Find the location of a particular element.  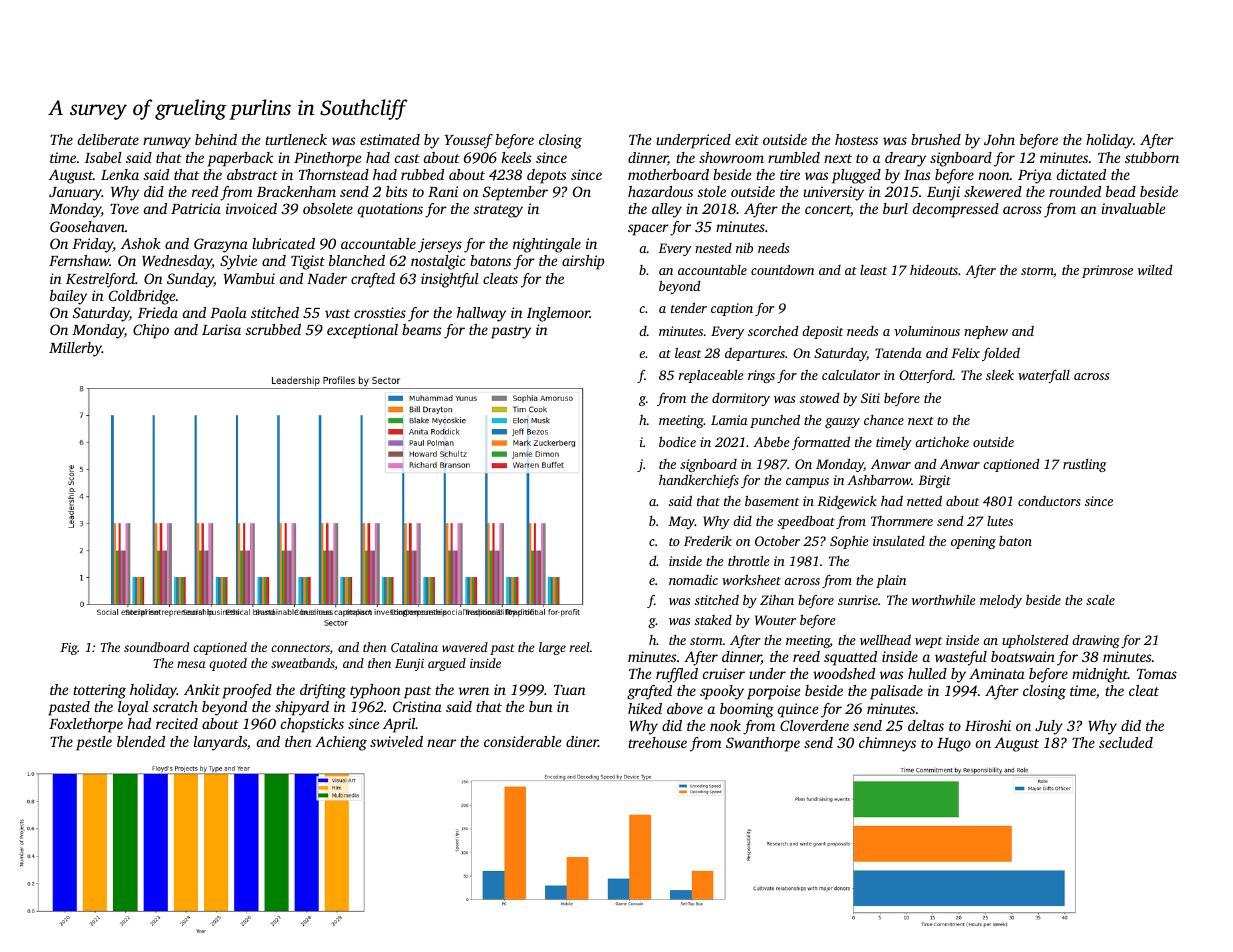

boatswain is located at coordinates (1023, 656).
